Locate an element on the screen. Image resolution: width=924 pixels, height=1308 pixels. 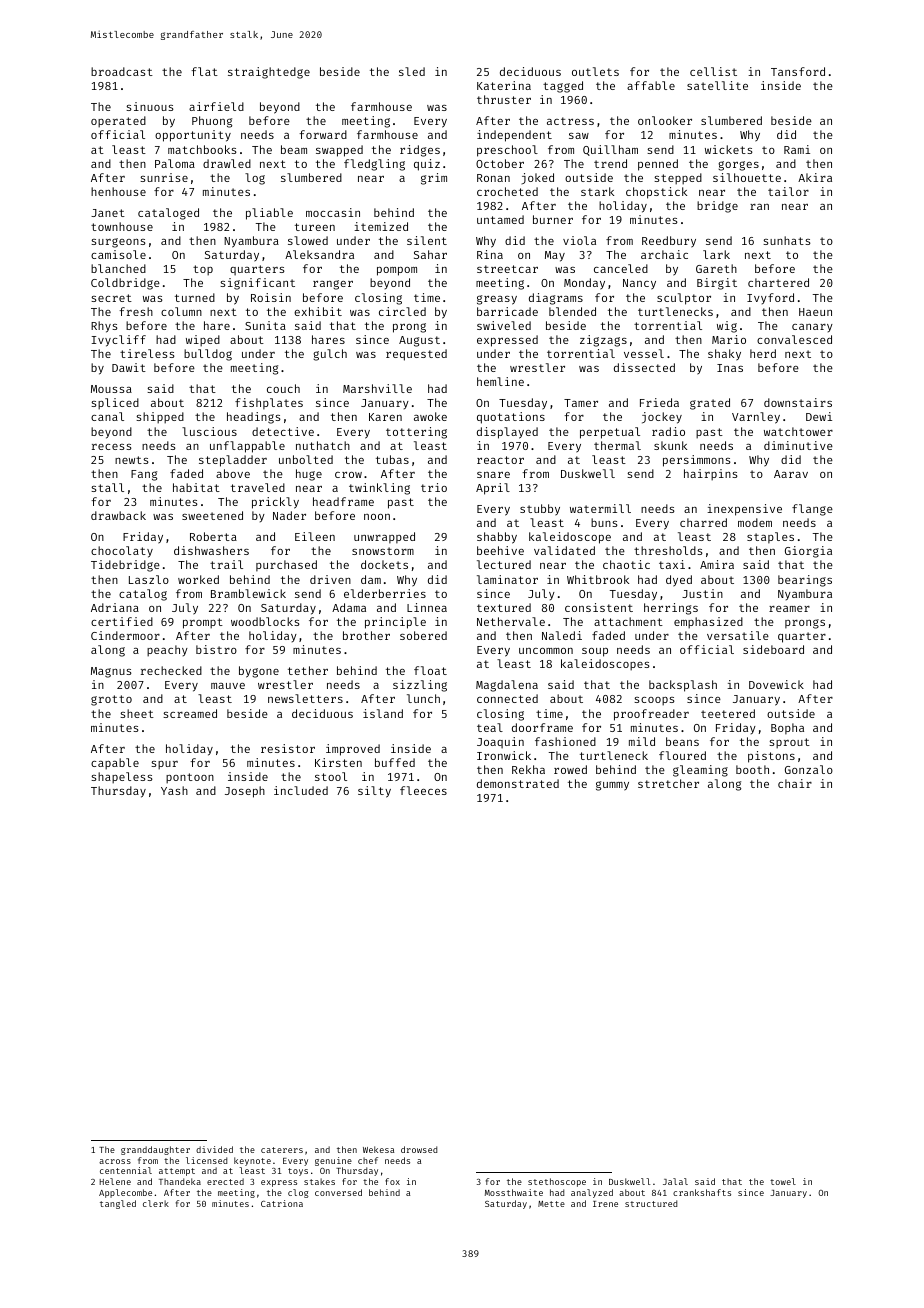
cellist is located at coordinates (713, 71).
